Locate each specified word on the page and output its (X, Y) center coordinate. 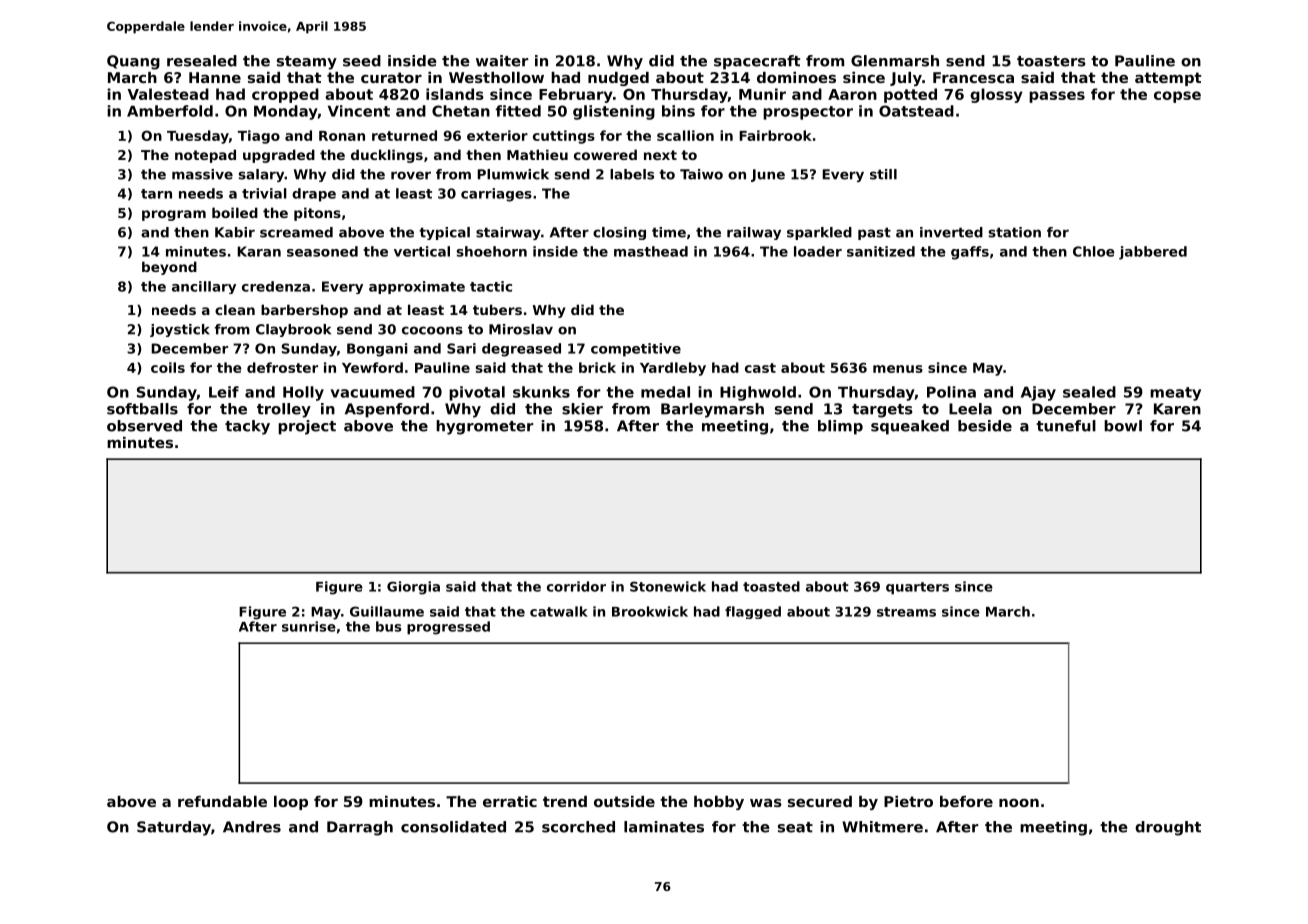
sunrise (309, 626)
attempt (1168, 79)
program (174, 215)
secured (820, 801)
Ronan (342, 136)
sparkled (819, 233)
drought (1168, 828)
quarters (917, 588)
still (883, 174)
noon (1019, 803)
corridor (576, 586)
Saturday (174, 828)
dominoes (796, 77)
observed (144, 426)
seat (795, 827)
